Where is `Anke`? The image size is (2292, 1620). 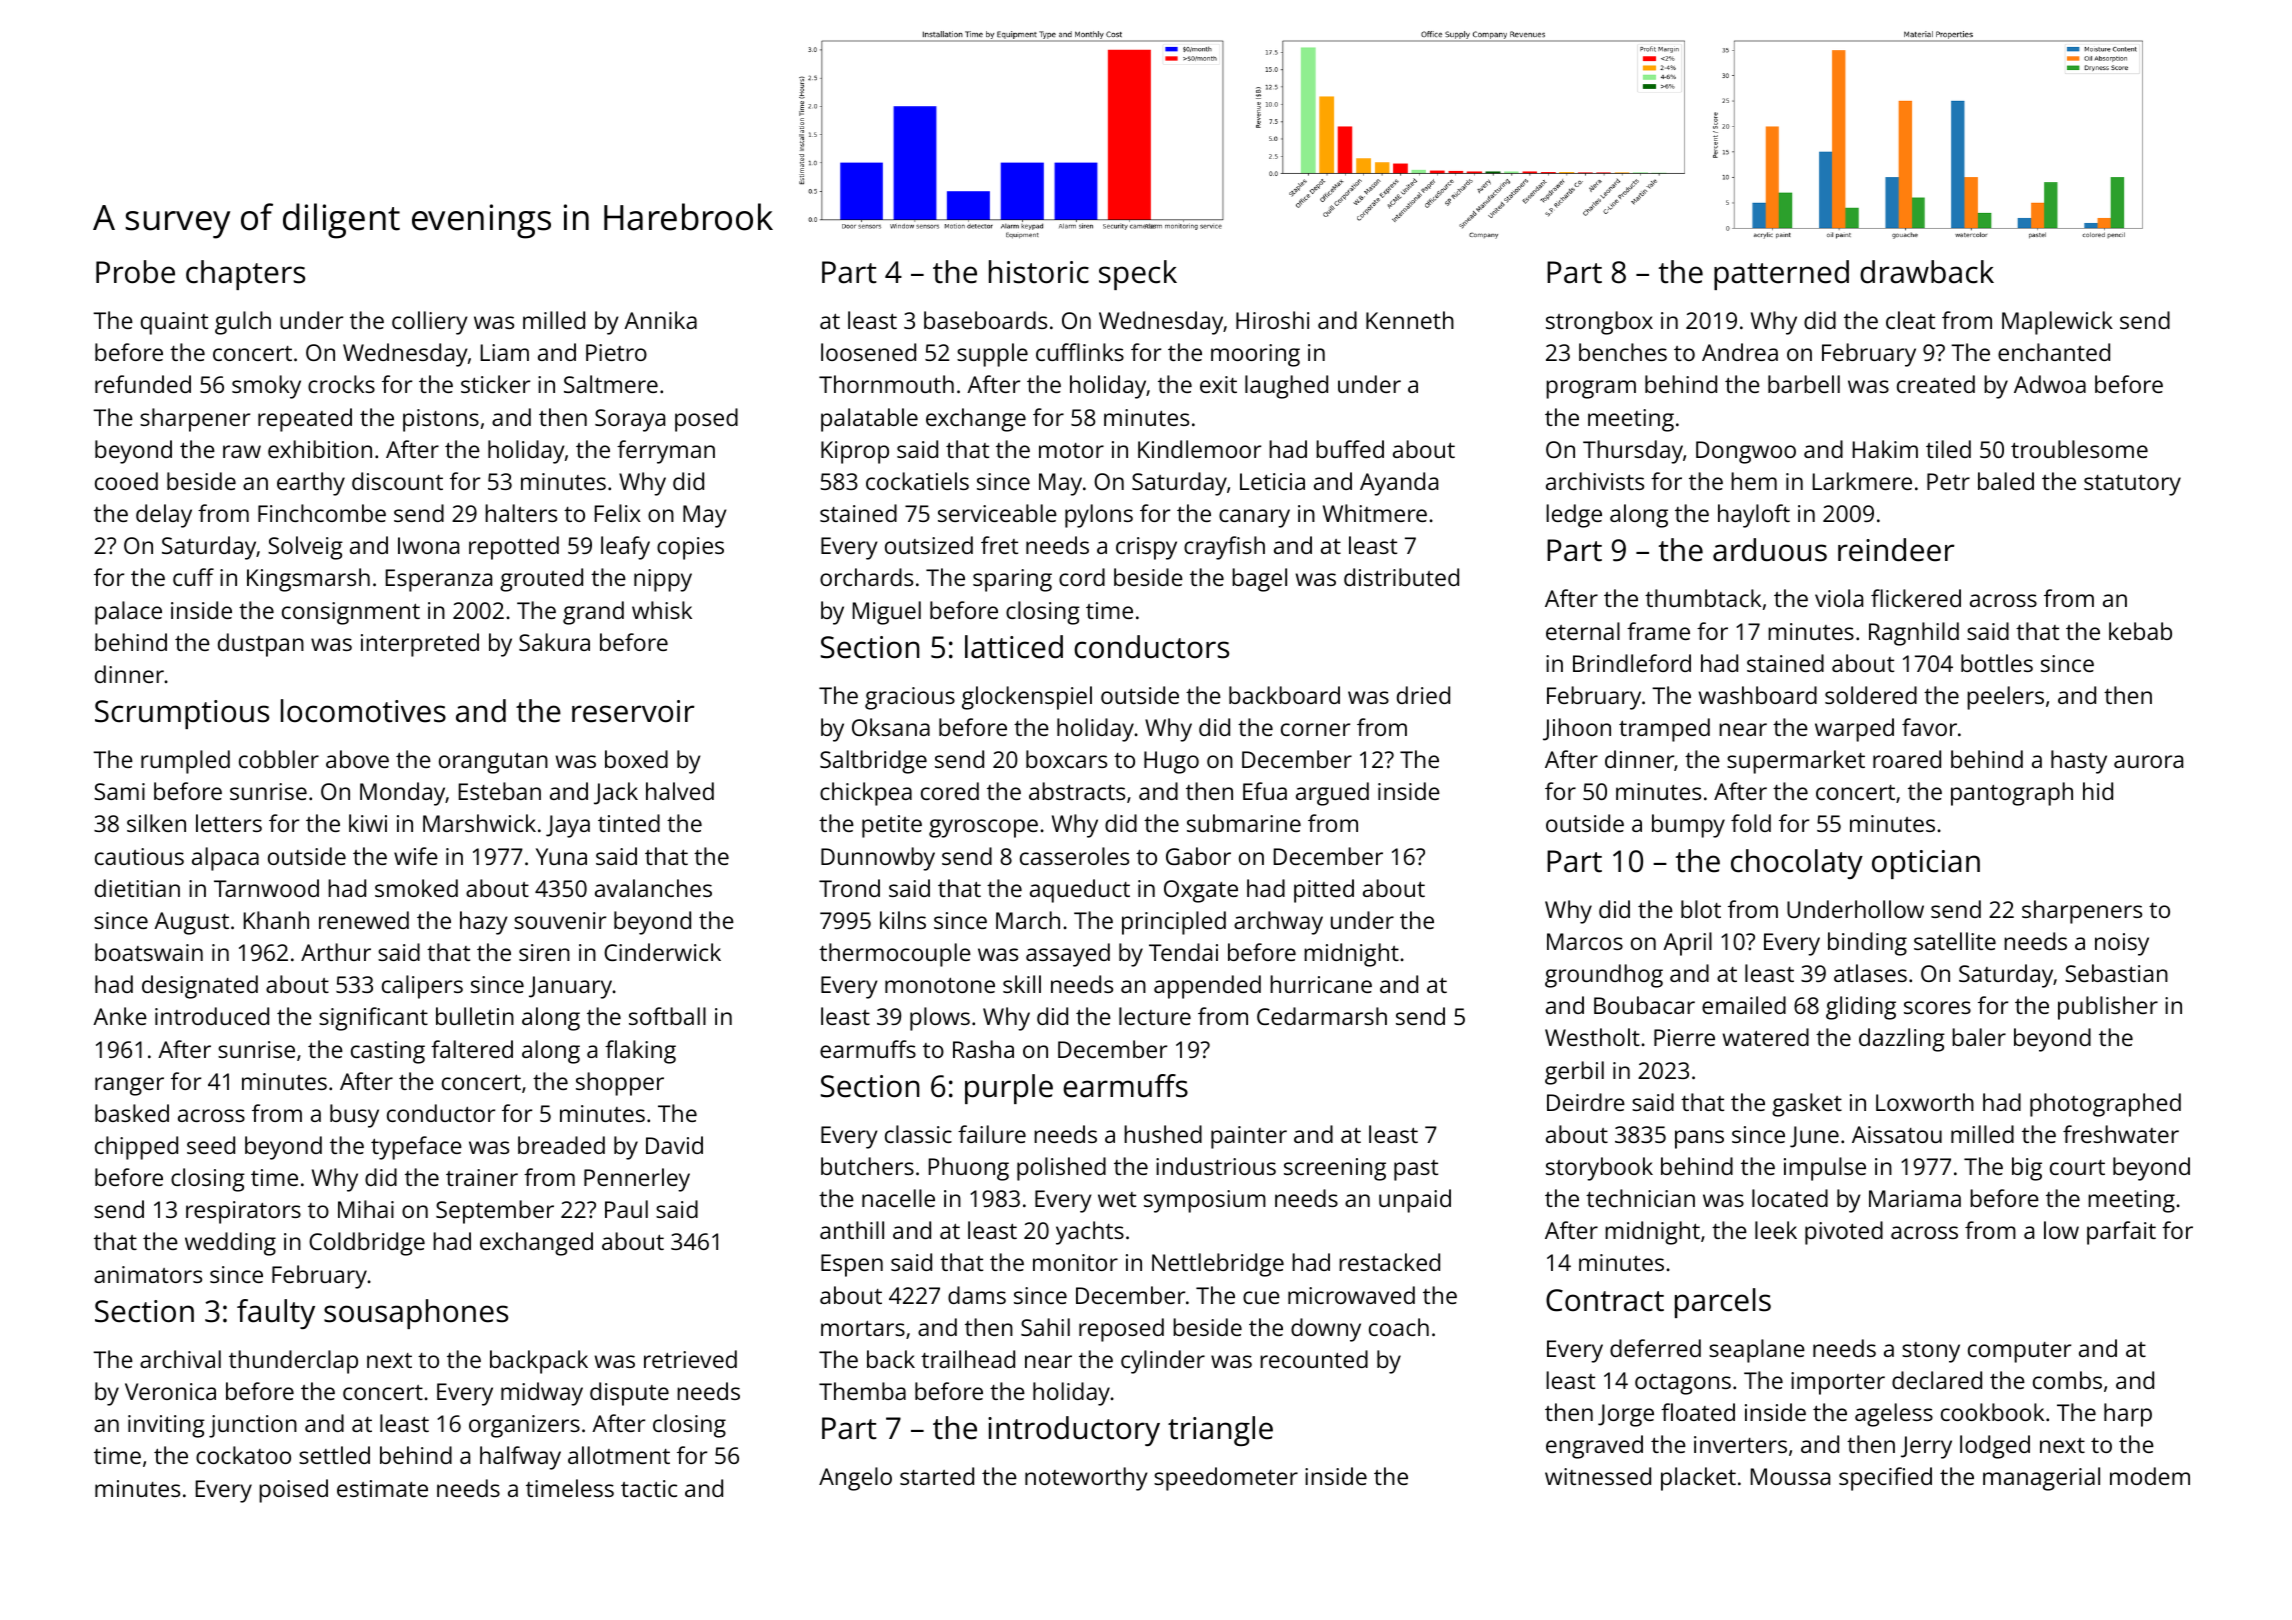 Anke is located at coordinates (120, 1016).
